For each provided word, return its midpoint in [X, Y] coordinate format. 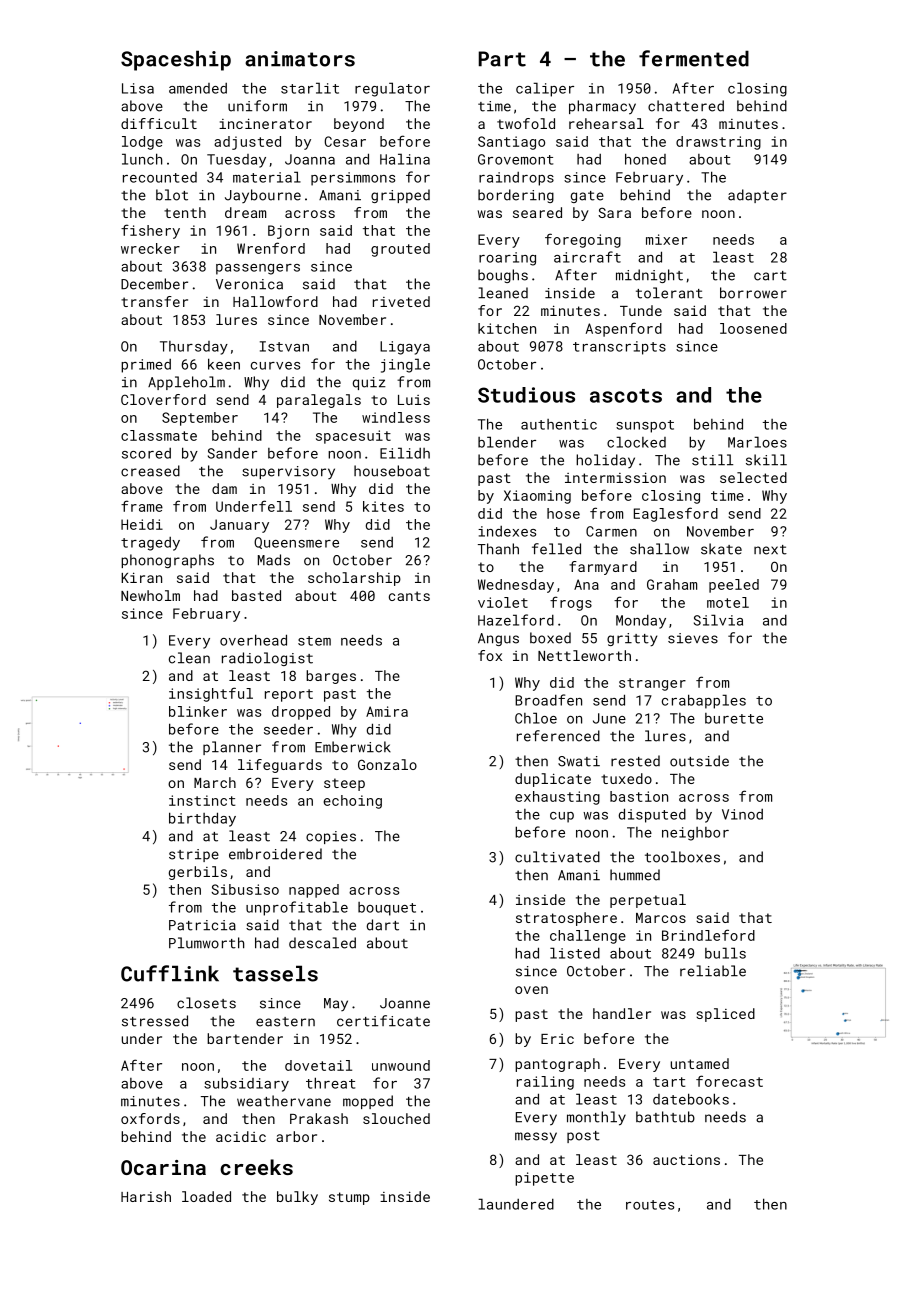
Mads [274, 560]
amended [198, 88]
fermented [694, 58]
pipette [544, 1179]
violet [503, 602]
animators [300, 59]
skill [766, 460]
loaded [206, 1196]
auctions [686, 1159]
